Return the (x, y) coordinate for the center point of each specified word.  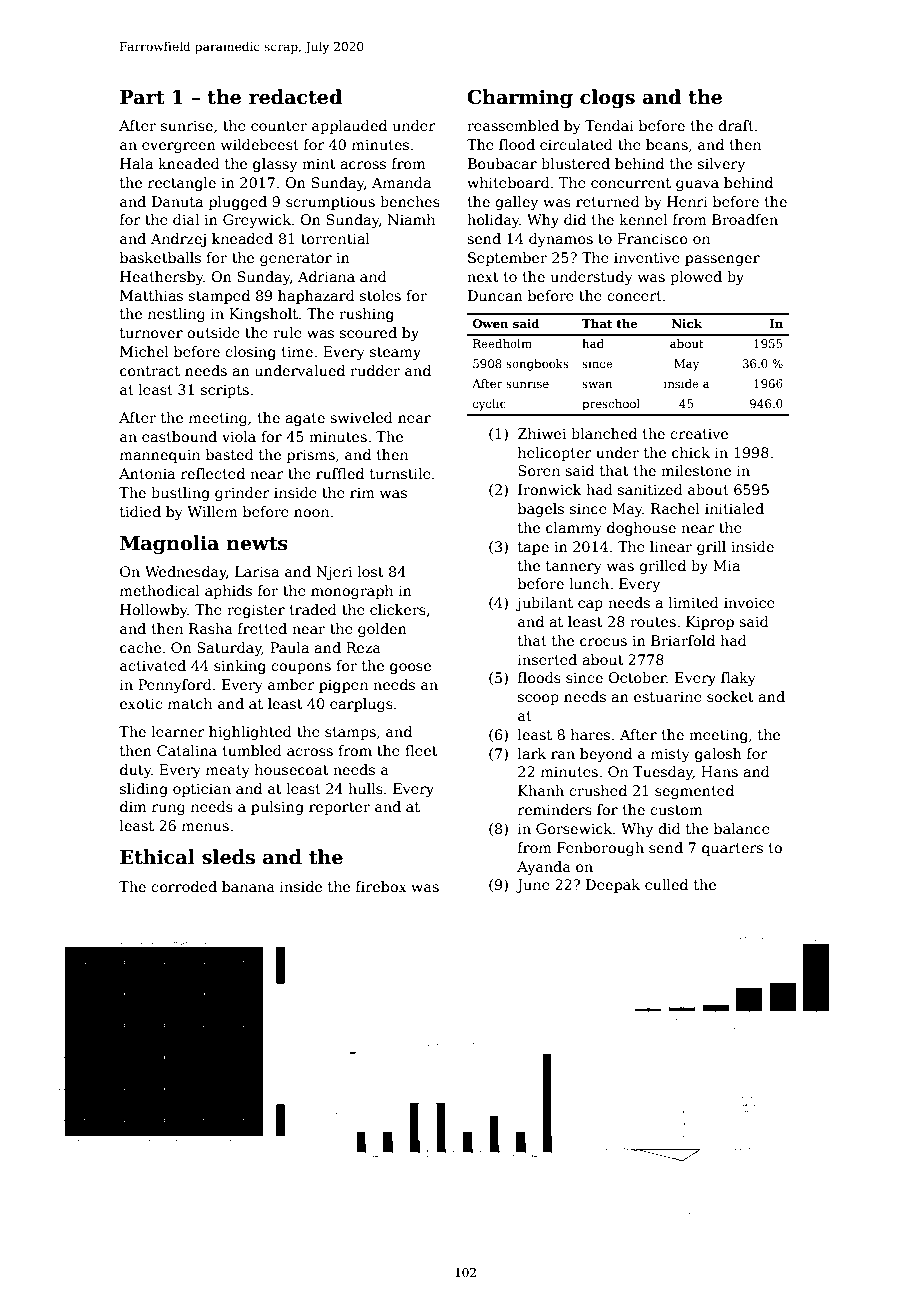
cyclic (489, 405)
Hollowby (154, 611)
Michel (144, 351)
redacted (295, 97)
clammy (574, 529)
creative (699, 433)
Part (142, 97)
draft (736, 125)
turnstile (400, 473)
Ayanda (544, 868)
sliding (144, 790)
